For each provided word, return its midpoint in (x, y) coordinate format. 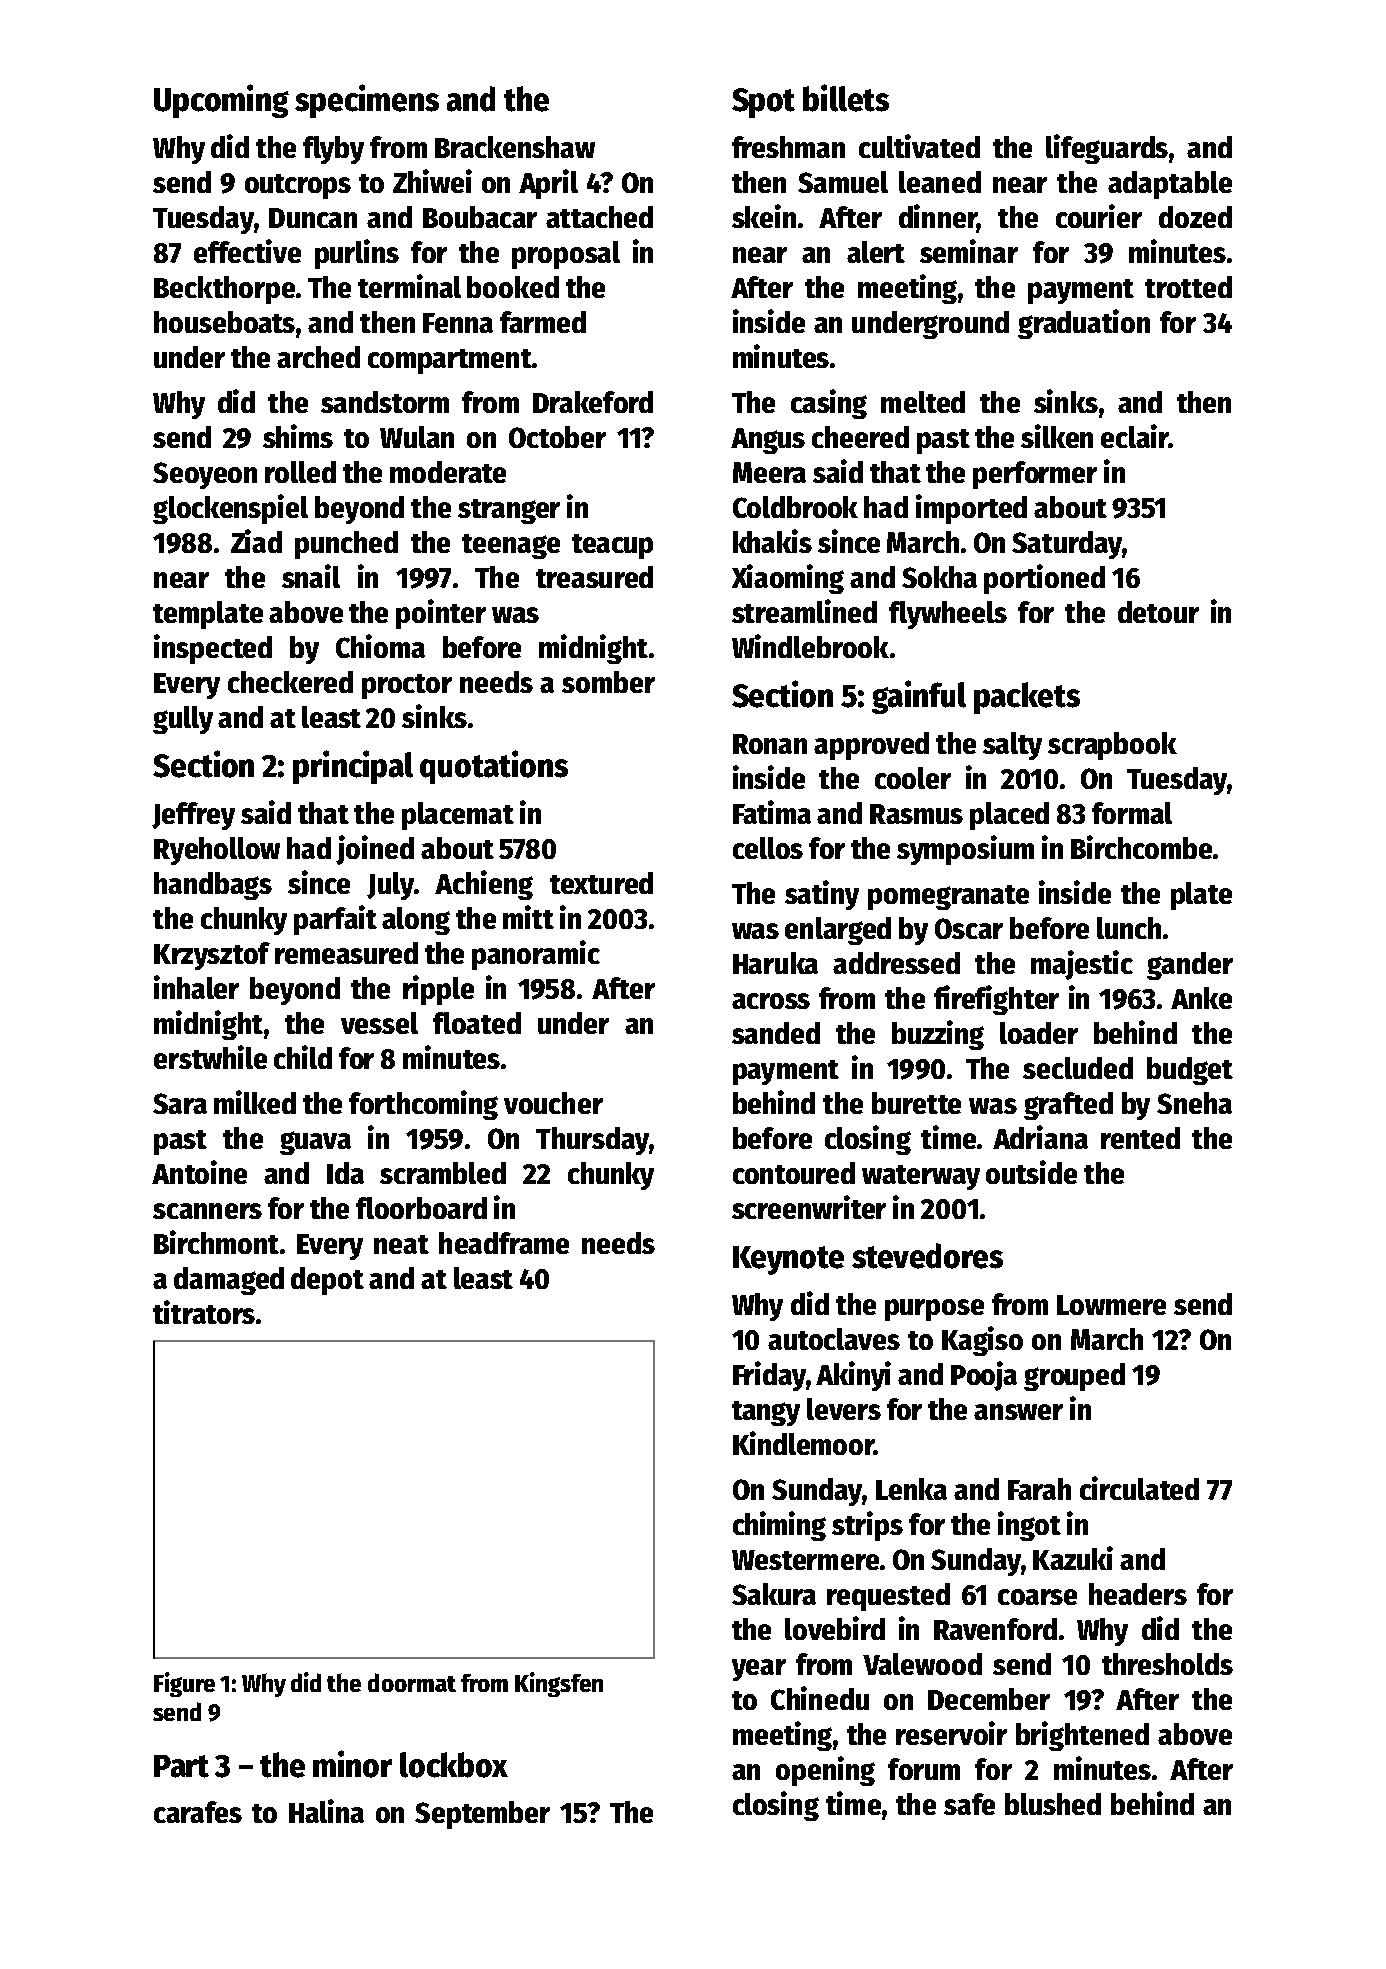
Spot (763, 103)
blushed (1053, 1804)
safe (969, 1804)
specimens (367, 101)
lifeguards (1107, 149)
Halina (326, 1811)
